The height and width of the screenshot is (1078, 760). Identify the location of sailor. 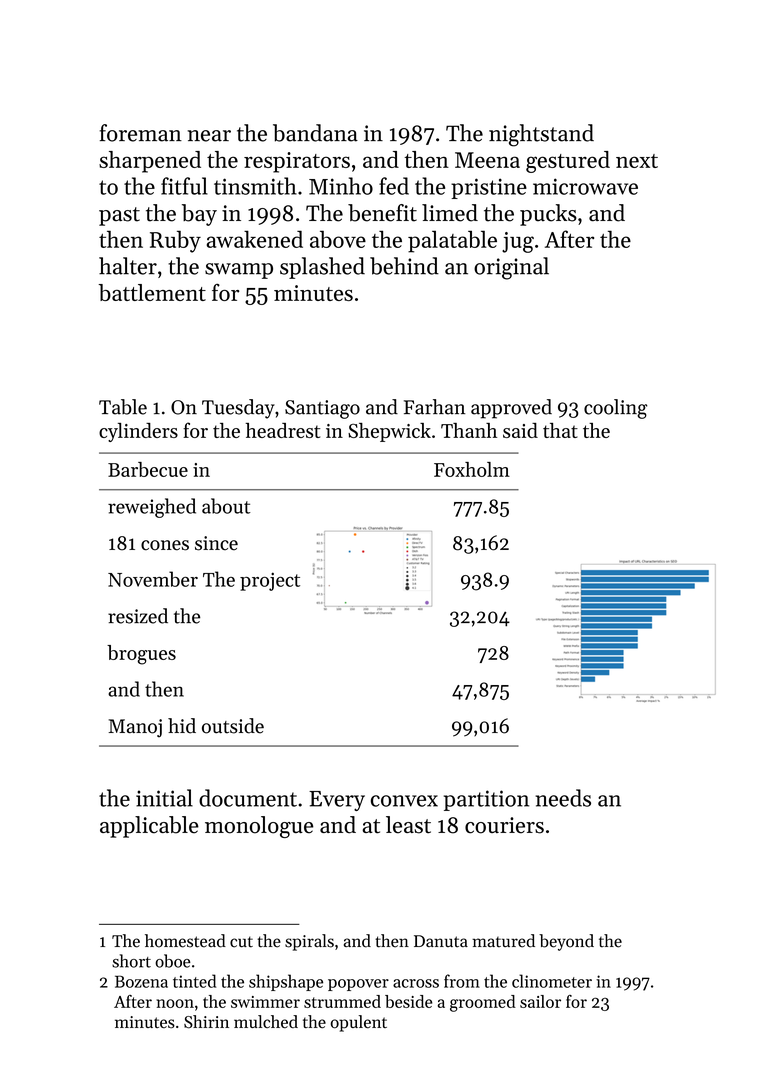
(540, 1001).
